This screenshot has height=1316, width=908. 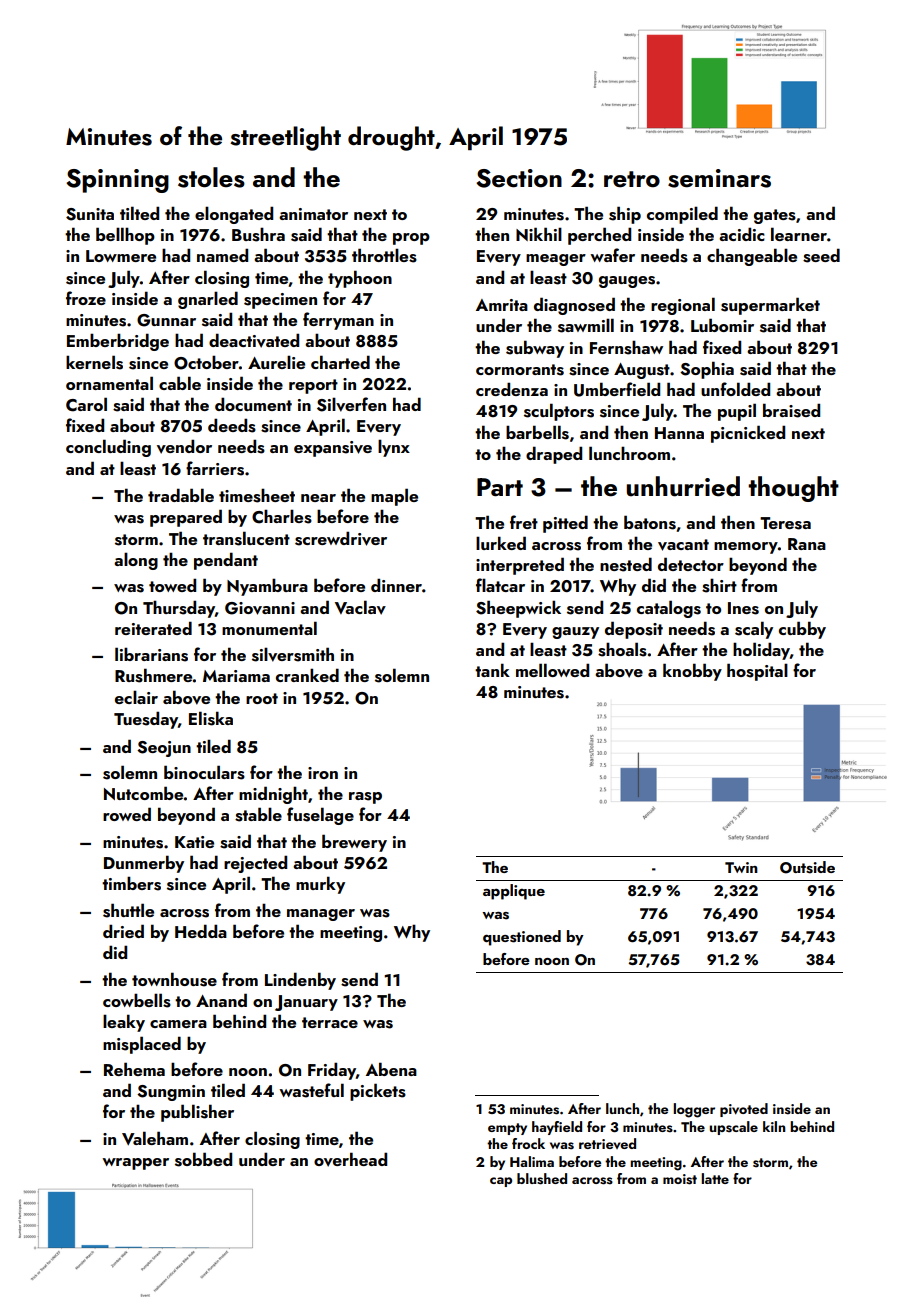 I want to click on animator, so click(x=313, y=214).
